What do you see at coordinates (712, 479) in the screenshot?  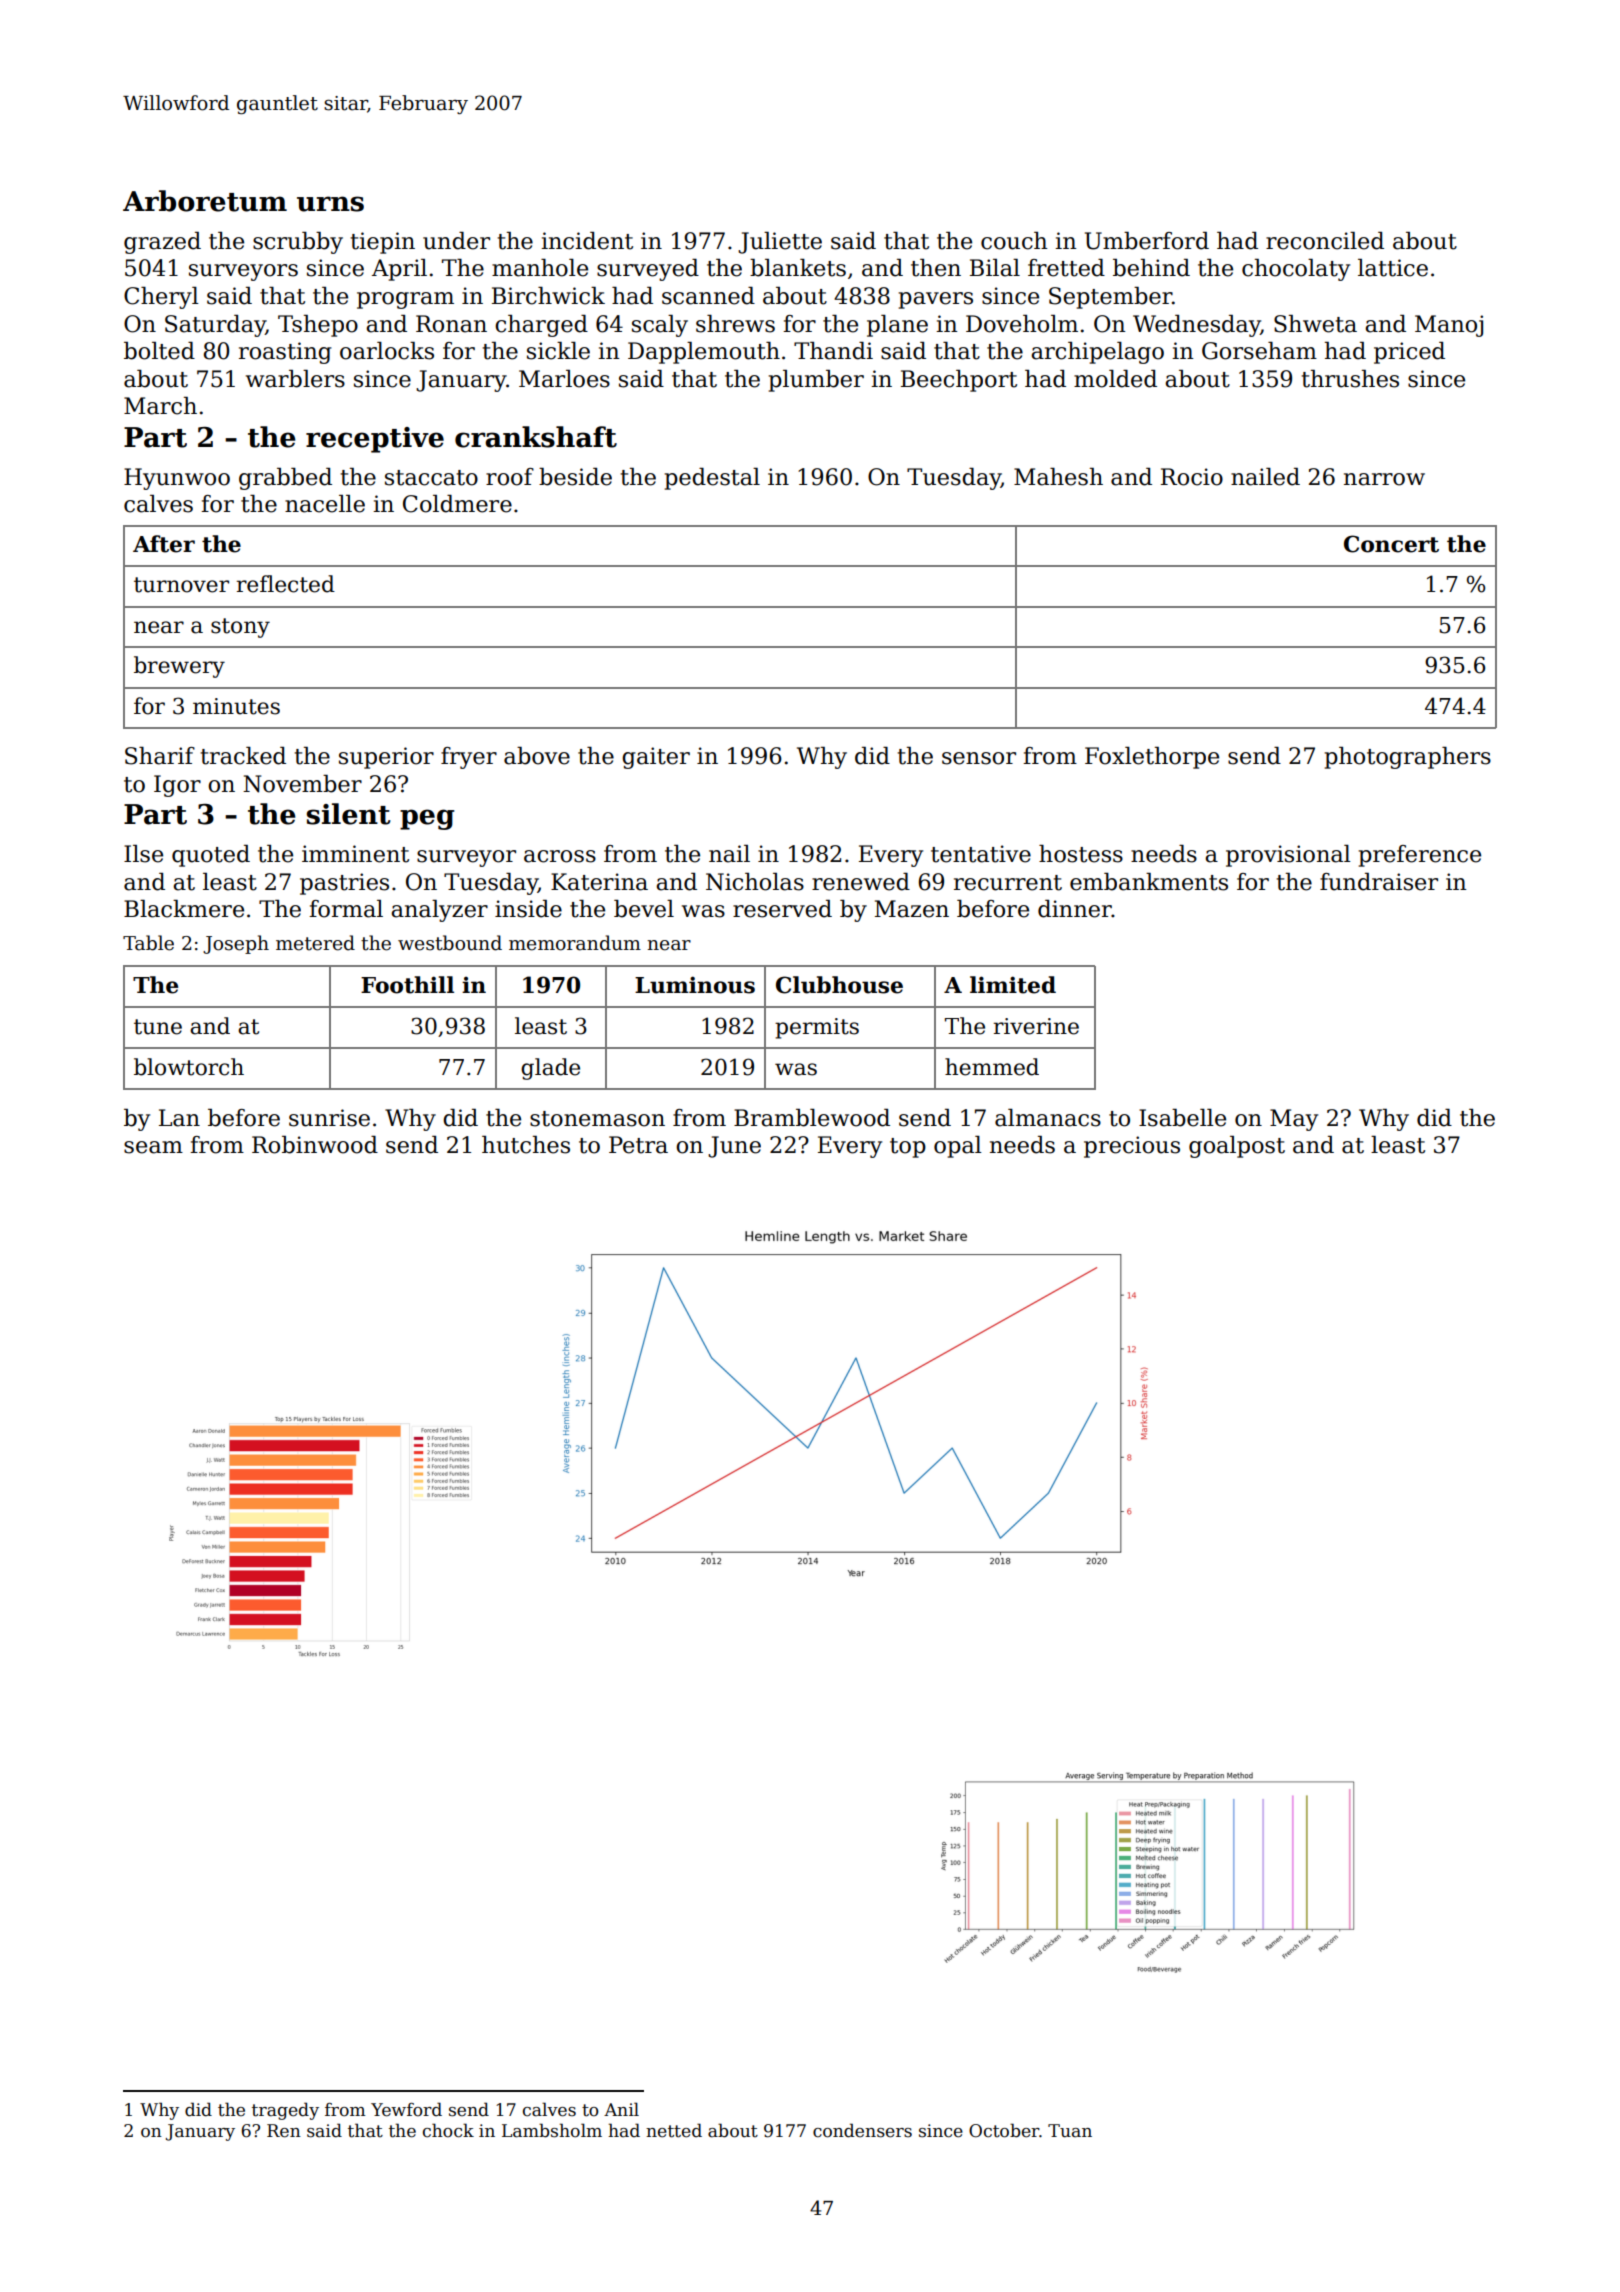 I see `pedestal` at bounding box center [712, 479].
